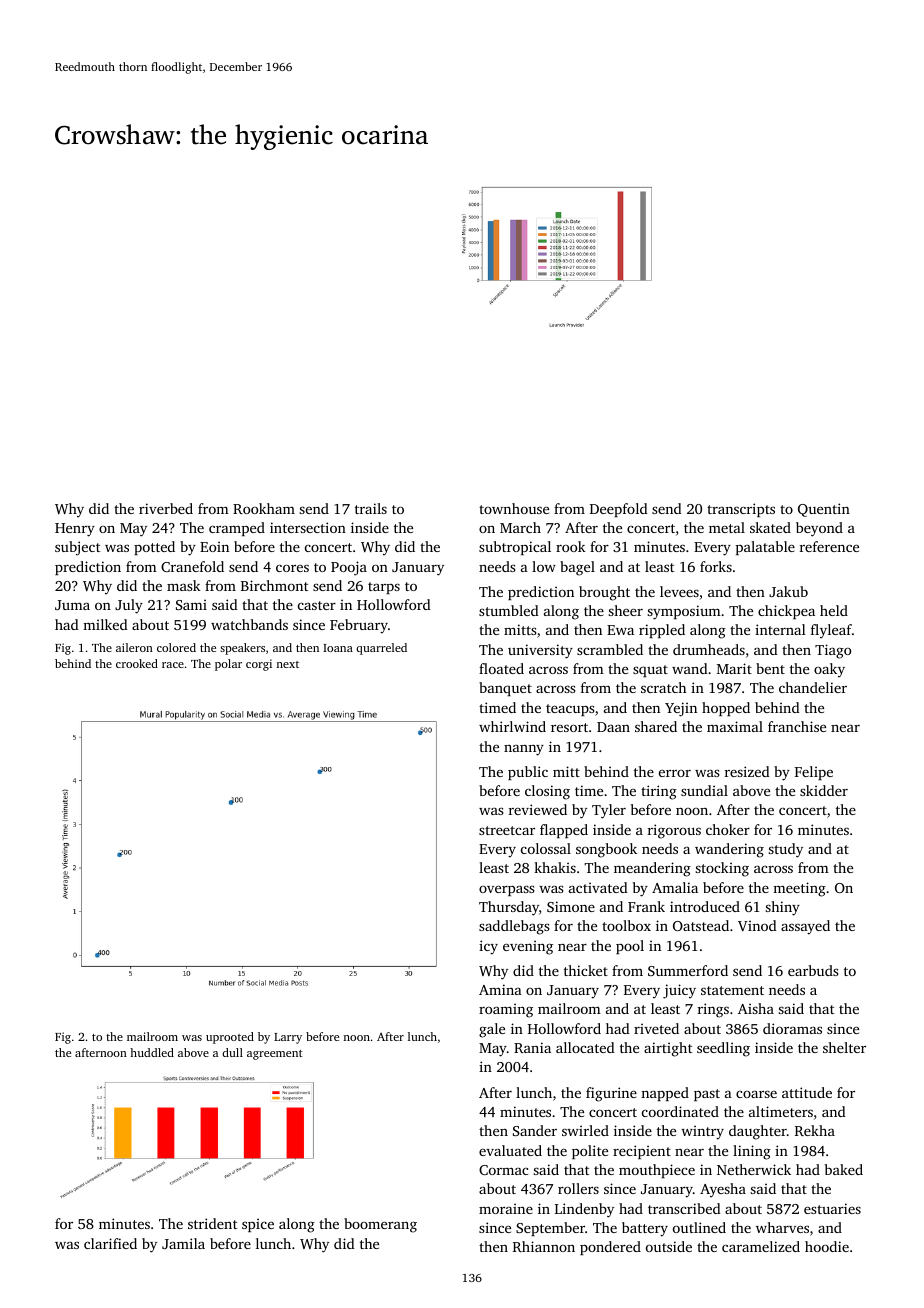  What do you see at coordinates (275, 1055) in the image?
I see `agreement` at bounding box center [275, 1055].
